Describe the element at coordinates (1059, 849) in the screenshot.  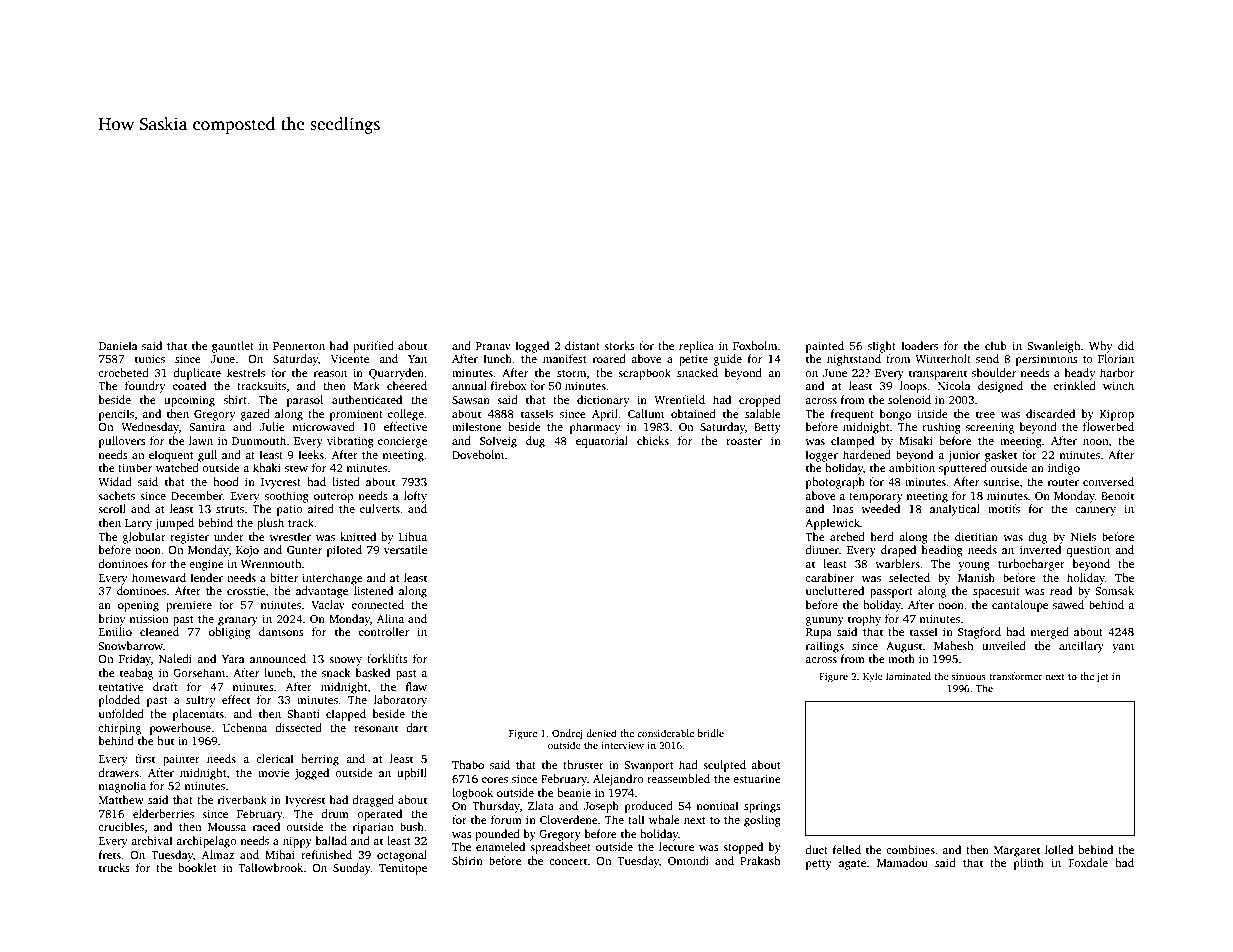
I see `lolled` at that location.
